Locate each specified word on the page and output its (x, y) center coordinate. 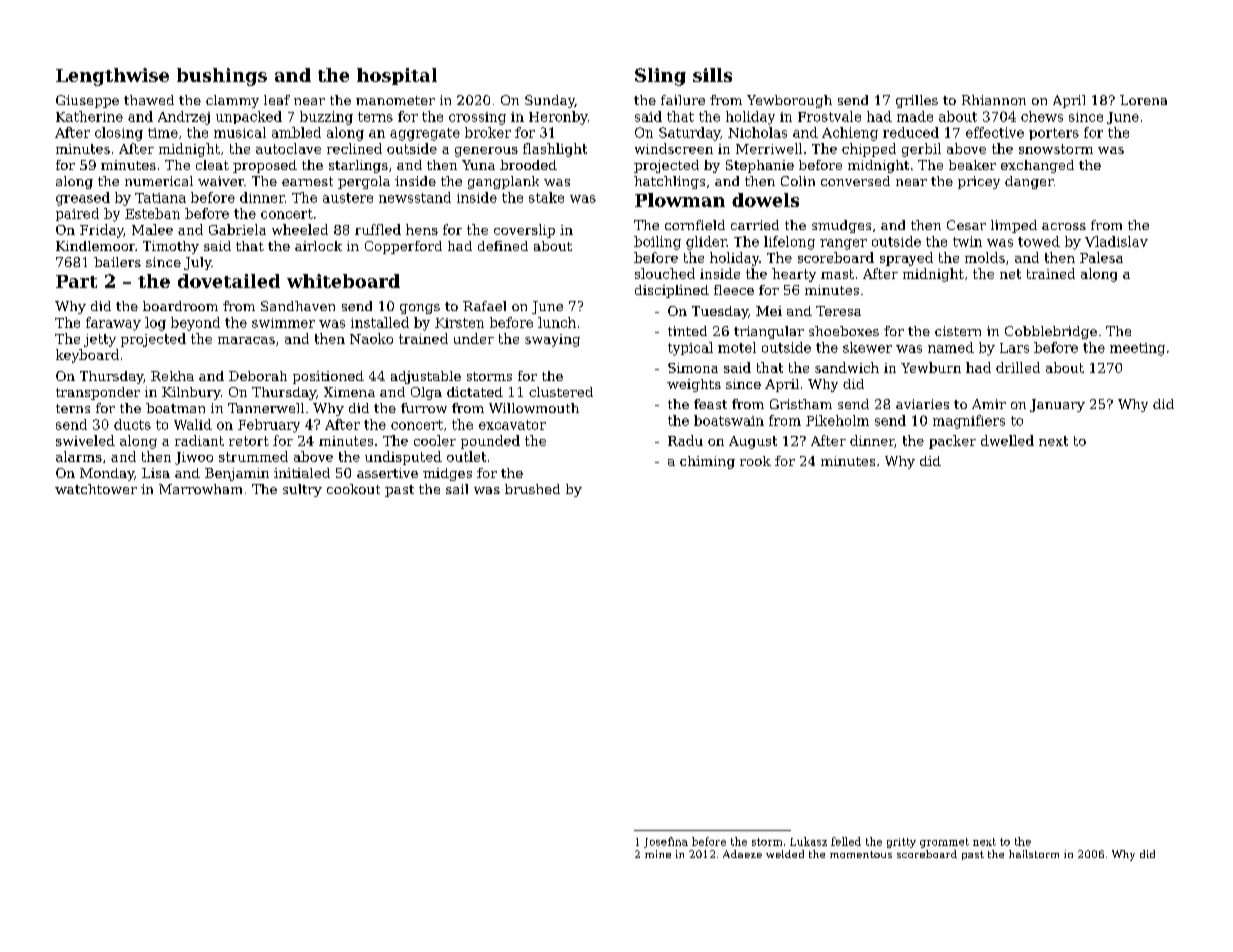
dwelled (1007, 440)
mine (658, 854)
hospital (397, 76)
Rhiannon (994, 100)
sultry (302, 490)
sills (712, 75)
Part (76, 281)
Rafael (484, 306)
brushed (532, 489)
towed (1039, 241)
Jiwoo (194, 458)
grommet (944, 843)
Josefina (666, 842)
